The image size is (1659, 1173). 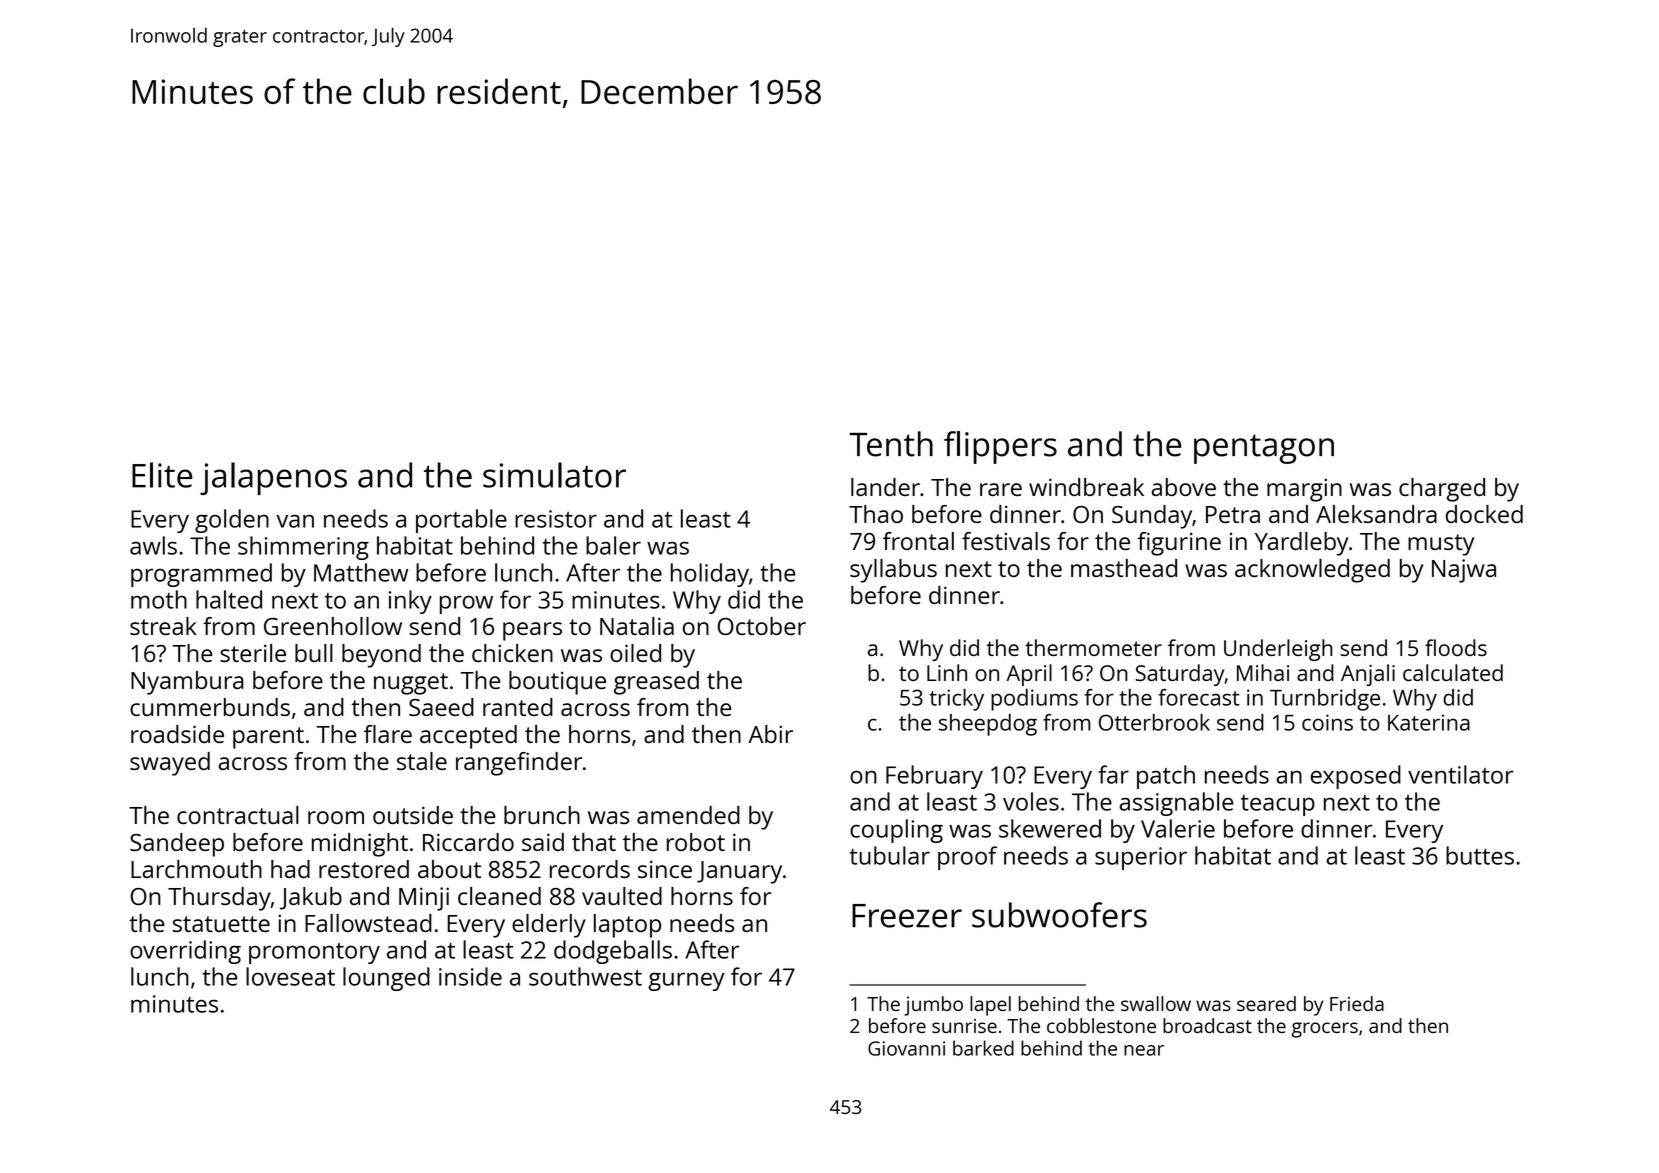 What do you see at coordinates (290, 976) in the document?
I see `loveseat` at bounding box center [290, 976].
